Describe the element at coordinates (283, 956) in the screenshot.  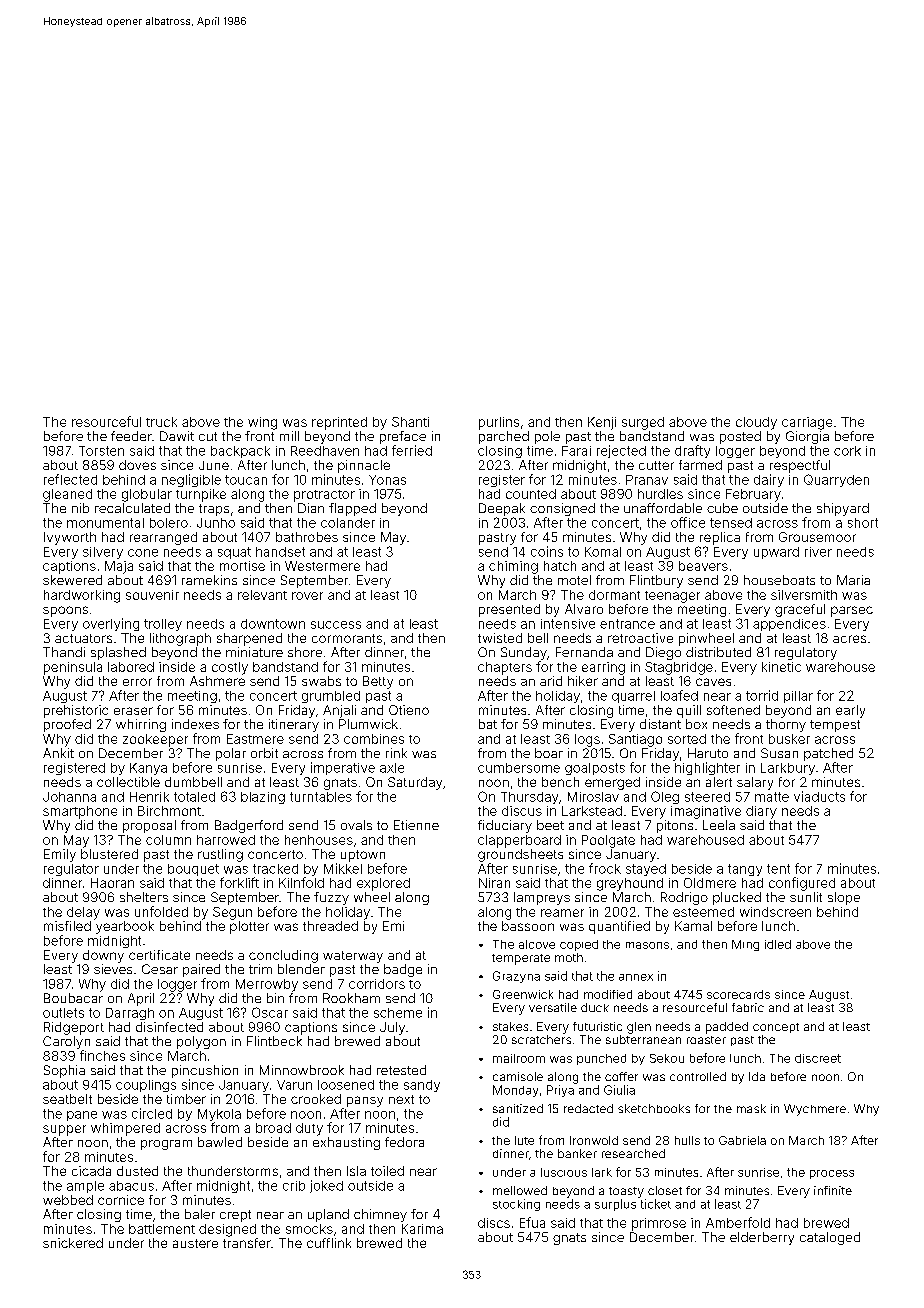
I see `concluding` at that location.
